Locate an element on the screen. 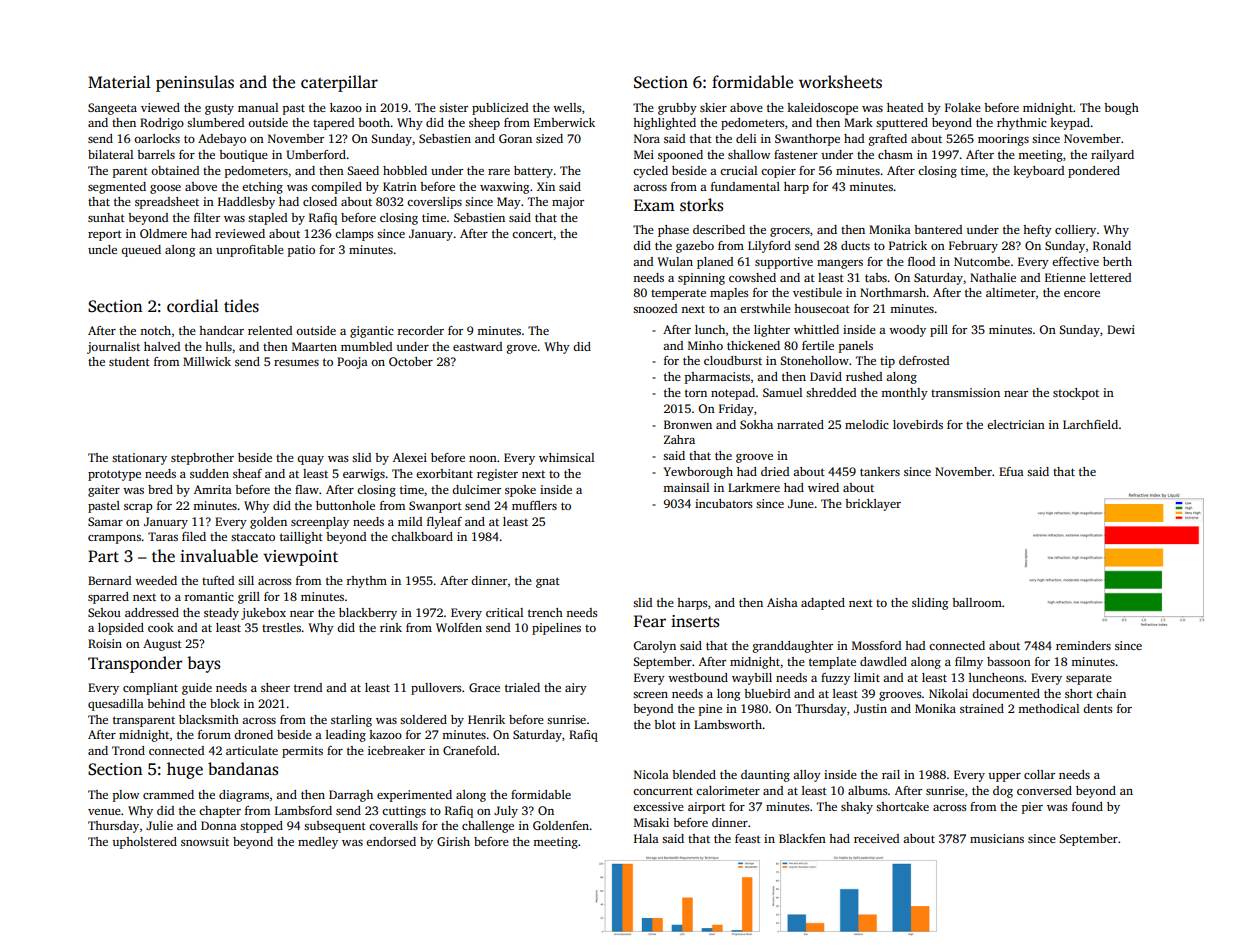  flaw is located at coordinates (307, 489).
